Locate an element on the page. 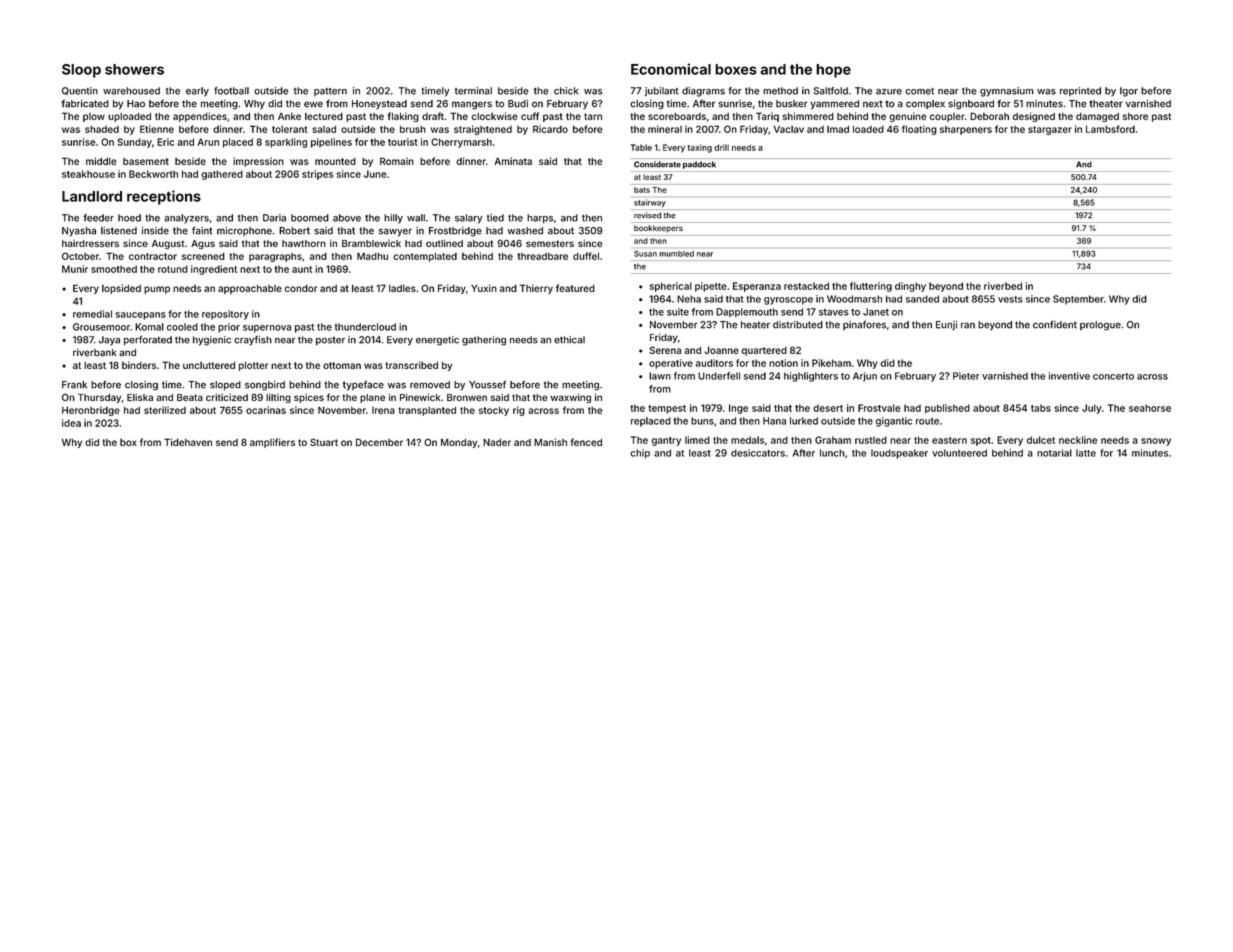  showers is located at coordinates (134, 69).
